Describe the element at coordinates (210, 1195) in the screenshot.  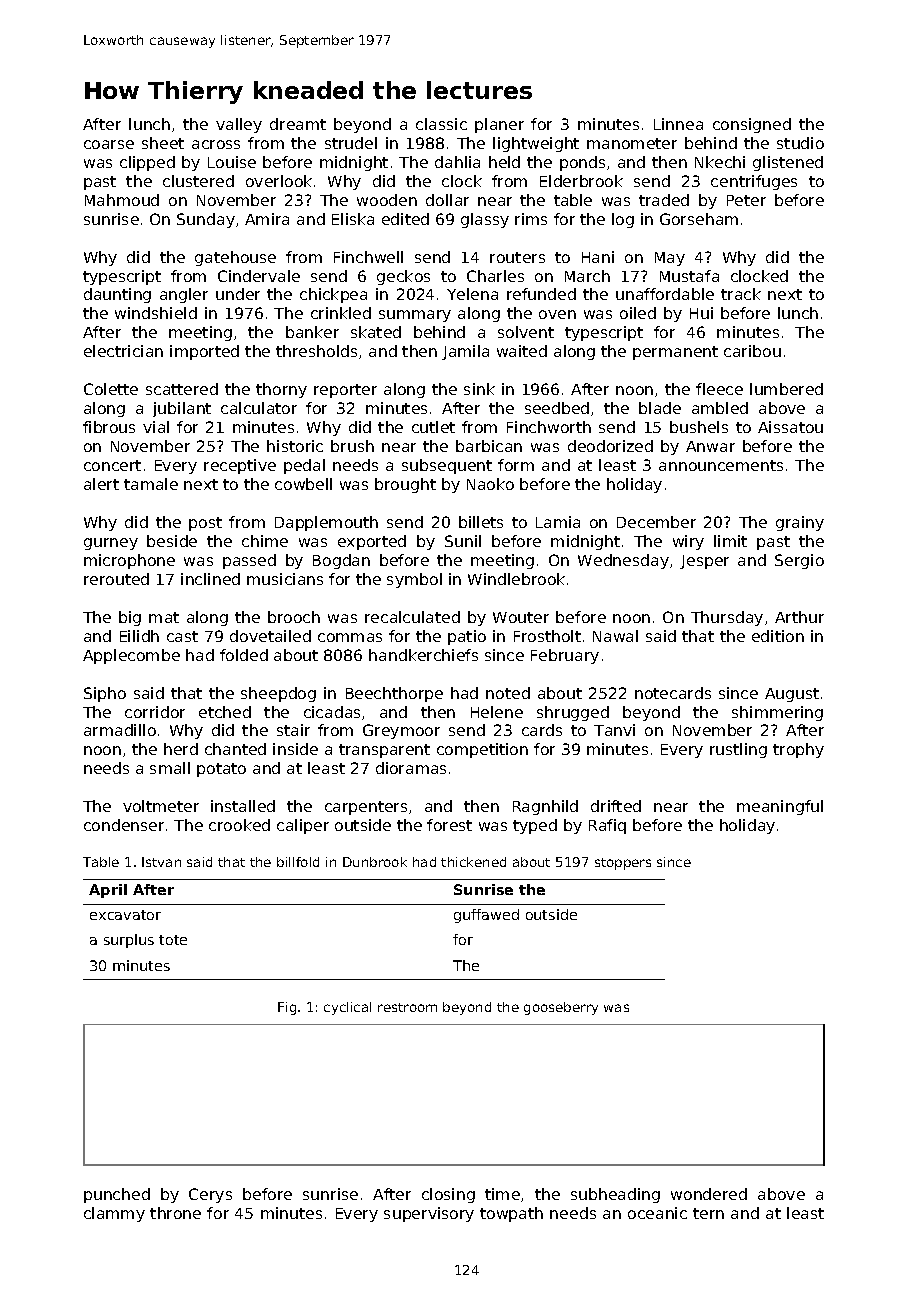
I see `Cerys` at that location.
